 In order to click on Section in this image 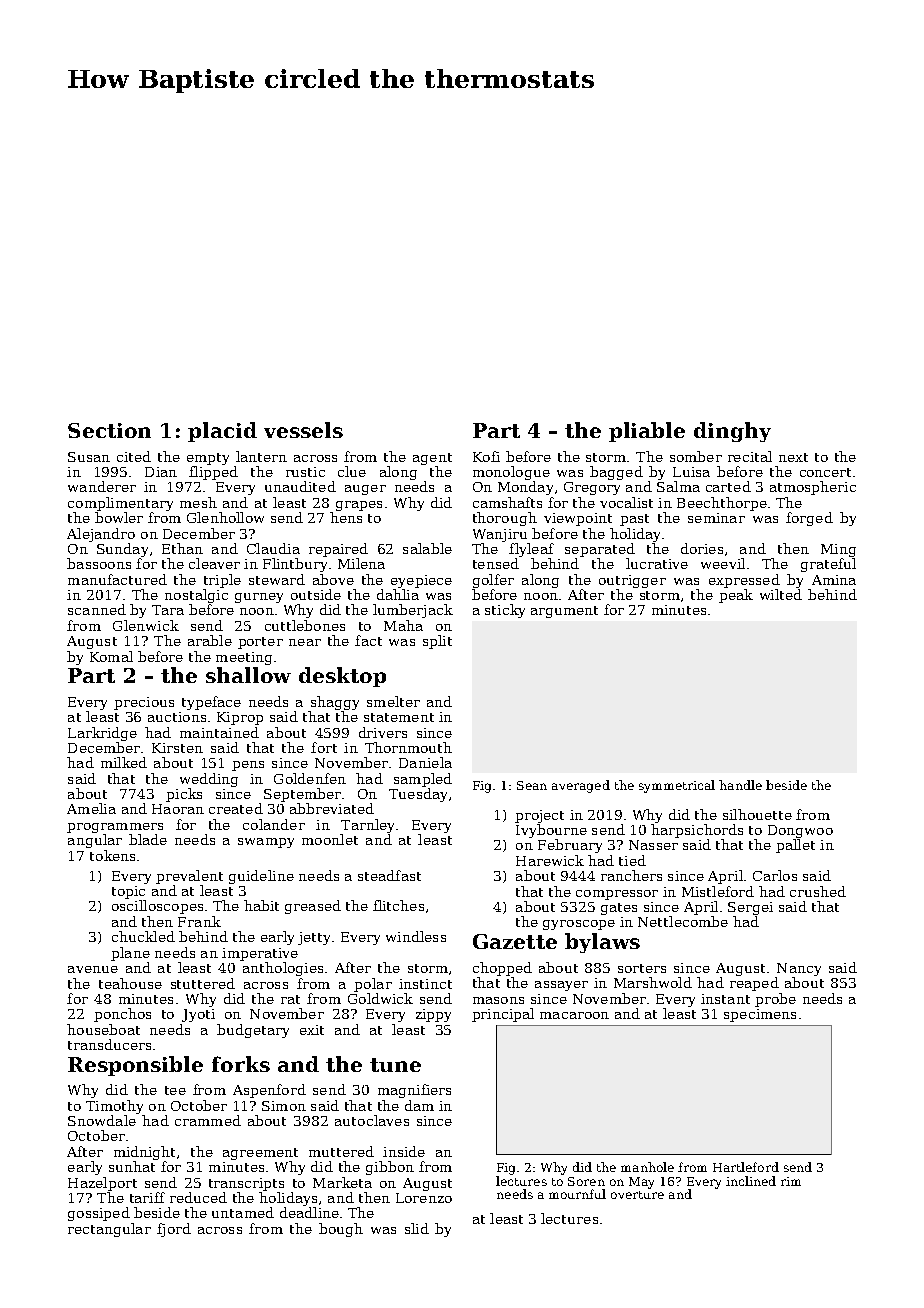, I will do `click(109, 430)`.
